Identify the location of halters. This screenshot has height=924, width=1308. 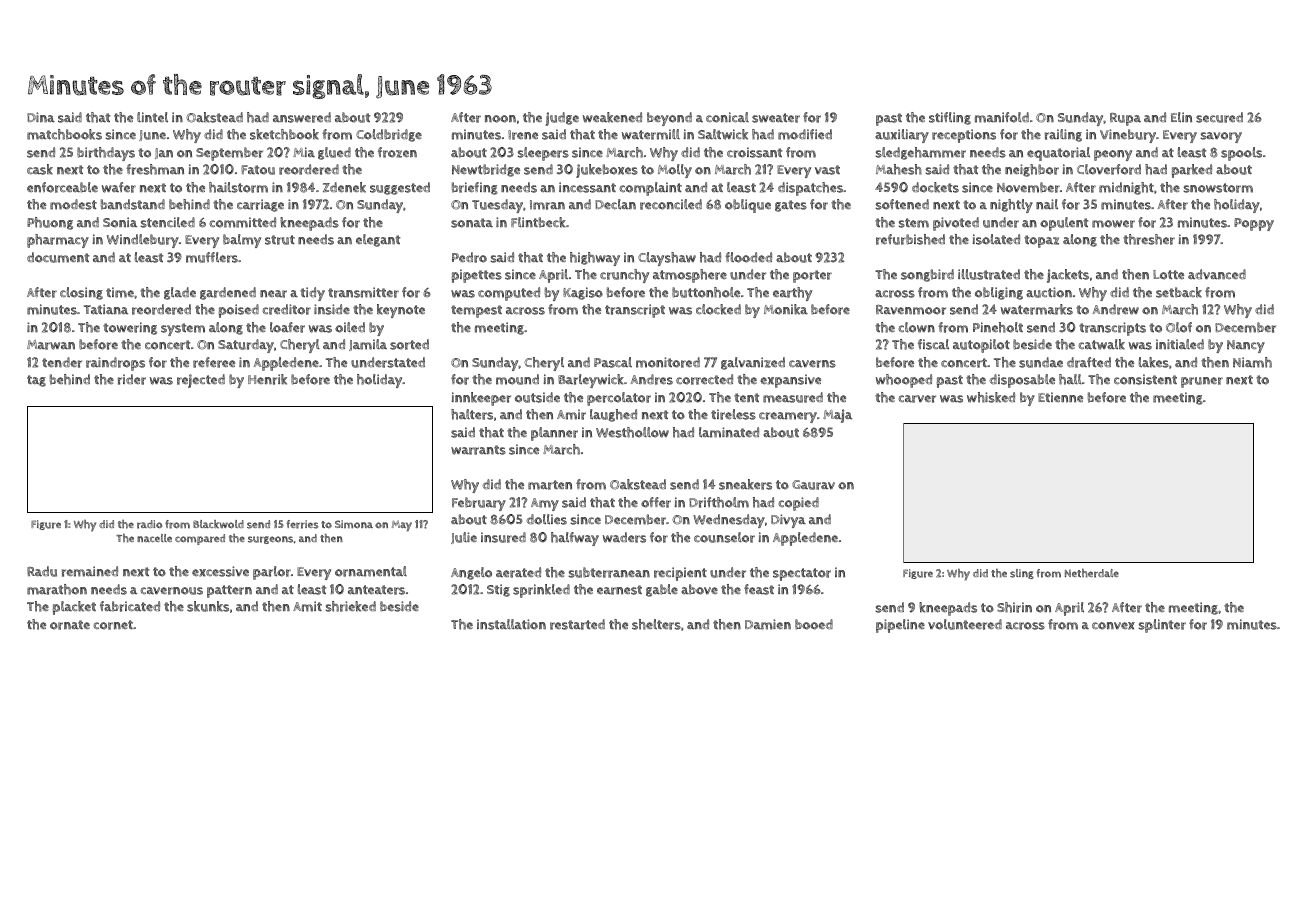
(472, 414).
